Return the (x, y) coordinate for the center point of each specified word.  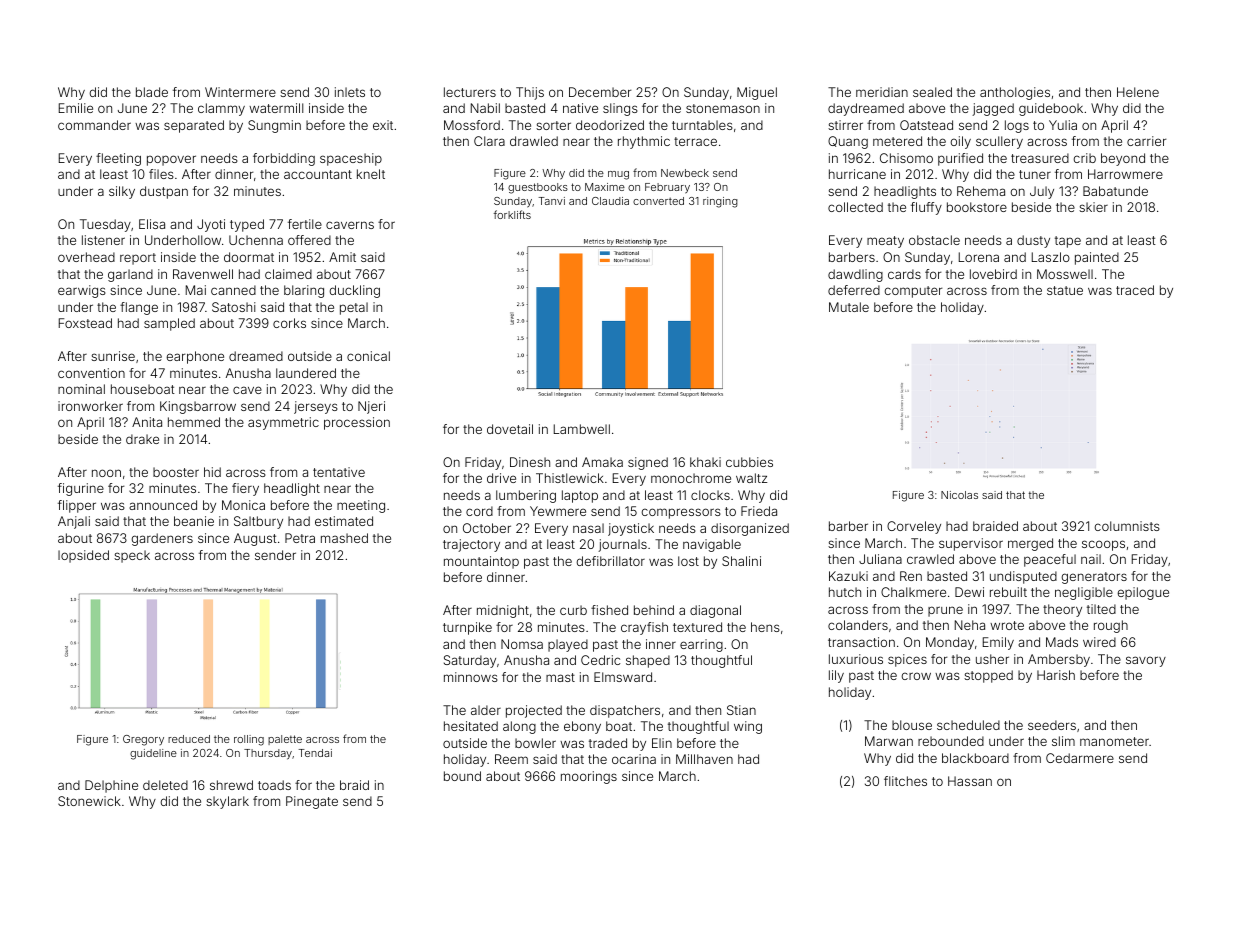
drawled (534, 141)
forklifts (512, 214)
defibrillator (610, 561)
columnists (1127, 526)
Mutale (849, 307)
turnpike (467, 628)
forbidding (284, 159)
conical (368, 356)
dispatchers (625, 711)
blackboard (975, 758)
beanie (194, 521)
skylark (227, 802)
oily (960, 142)
